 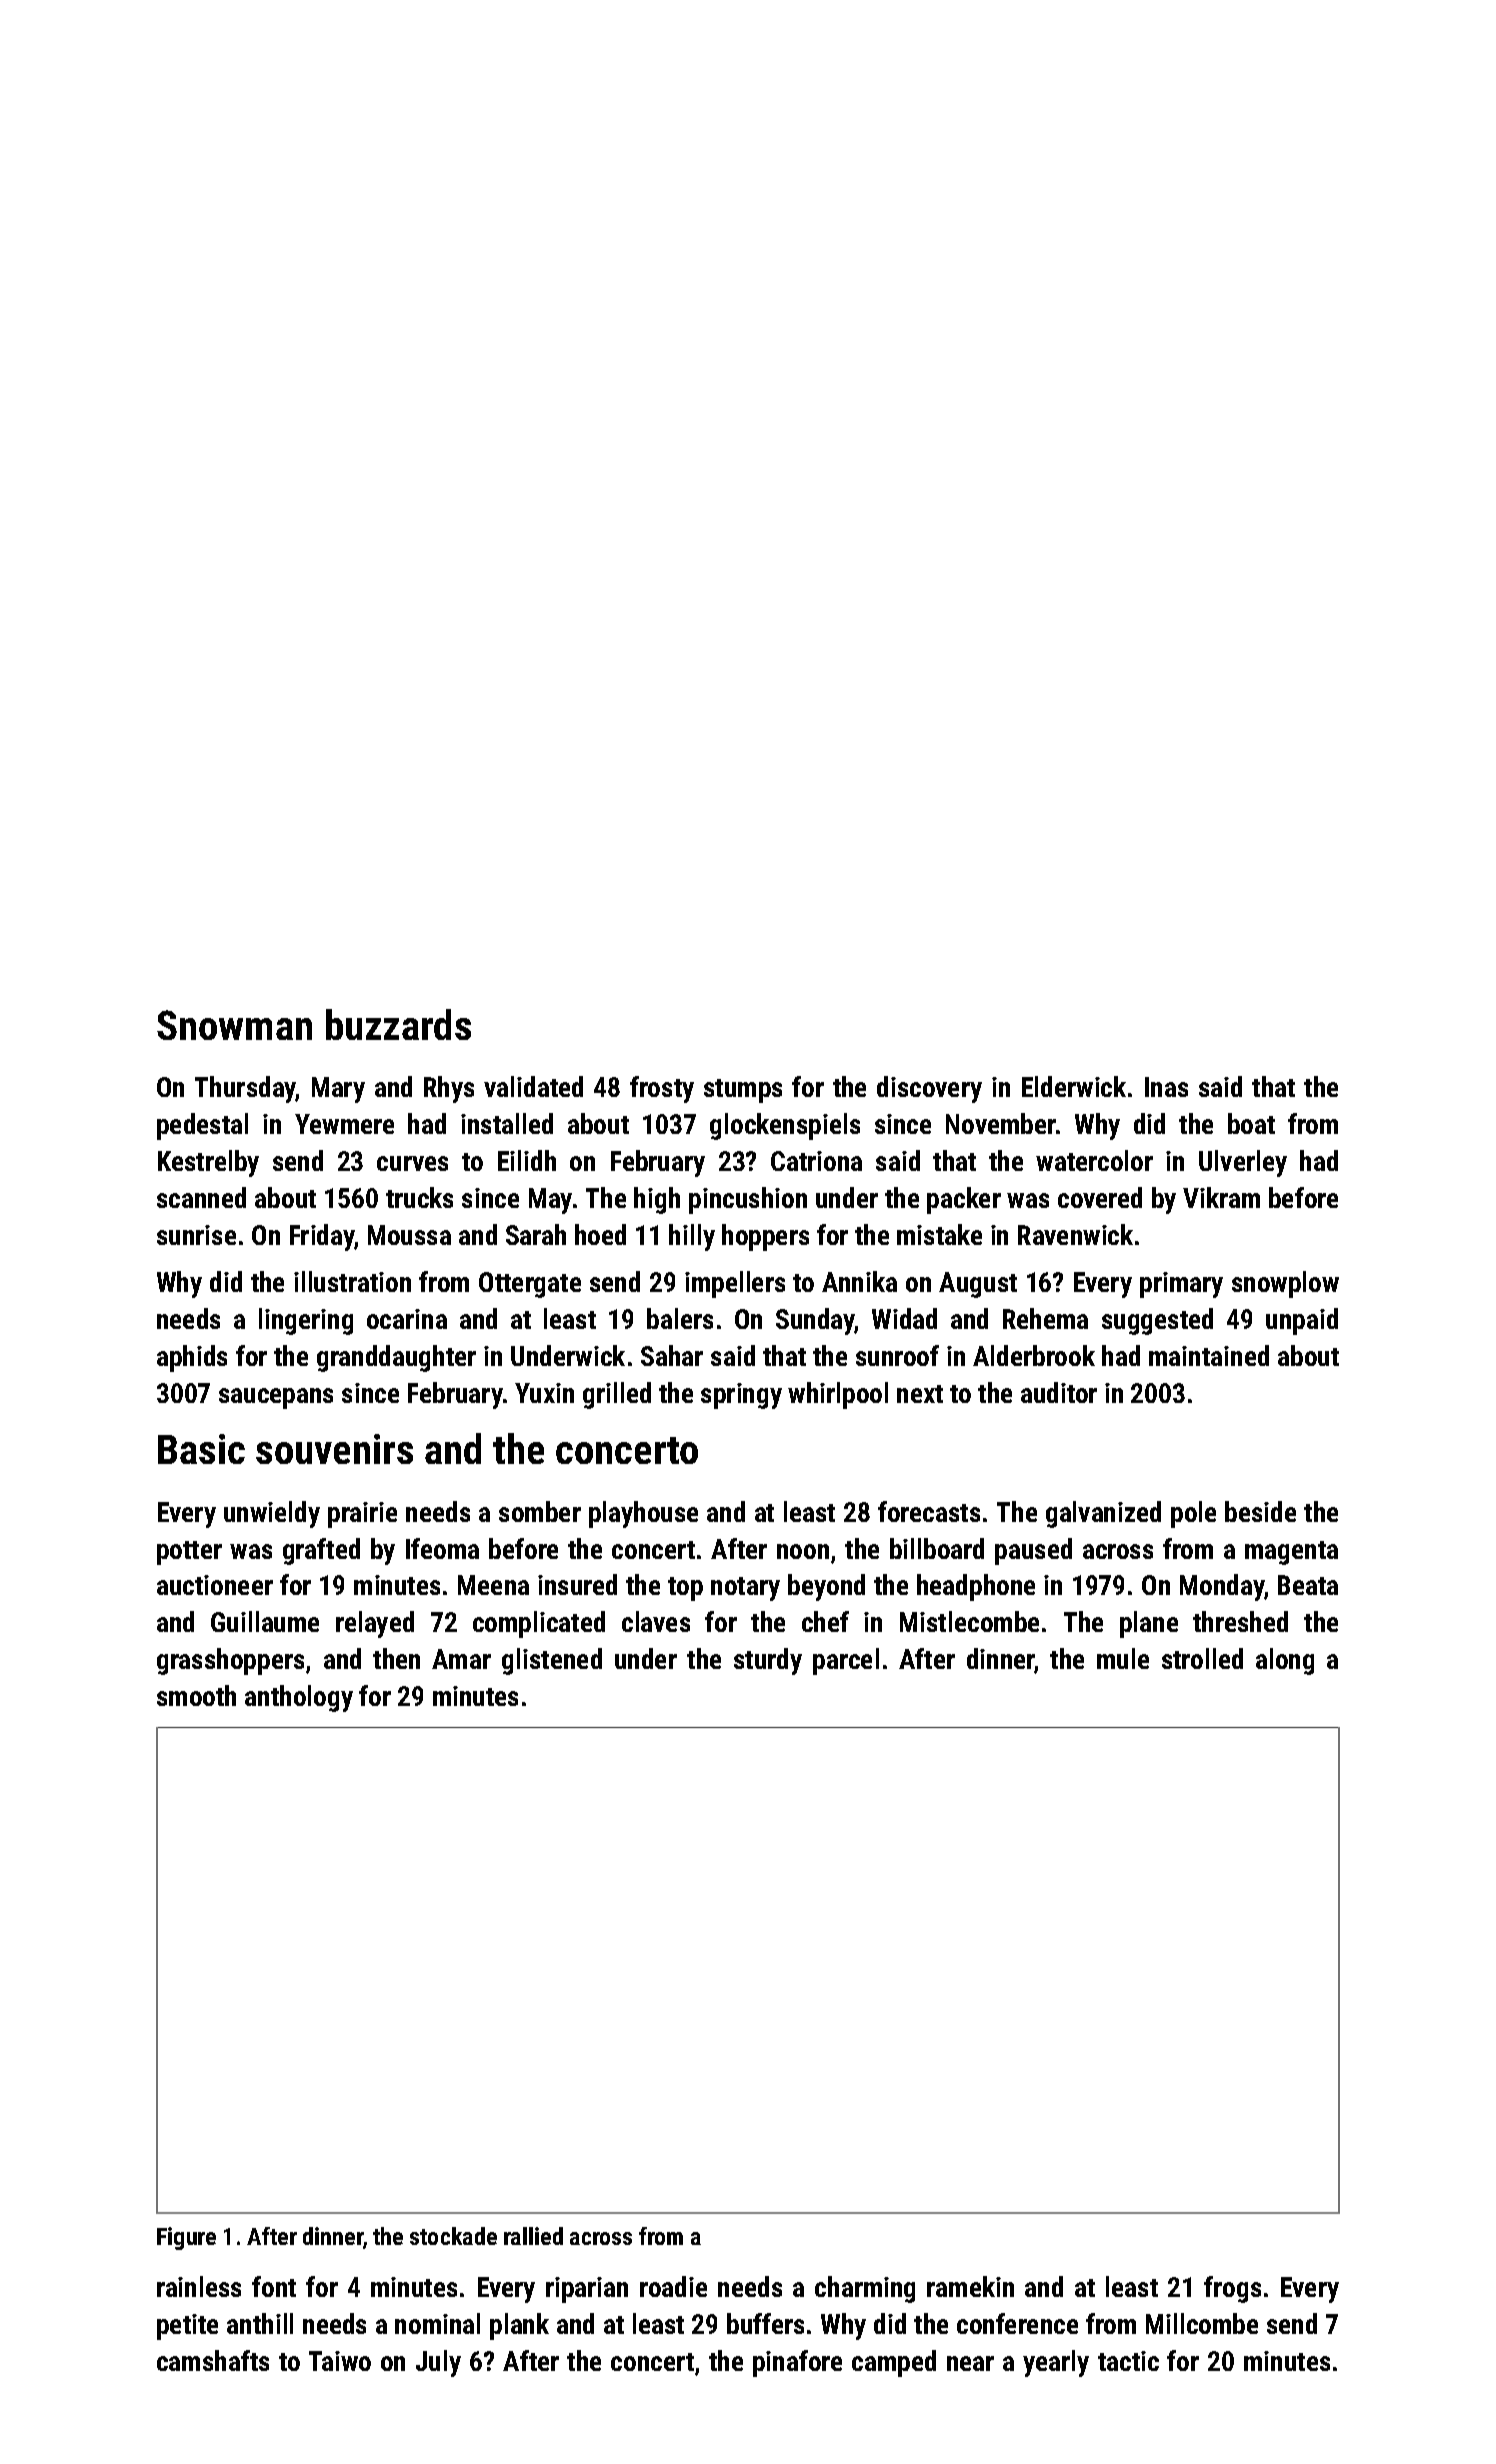 What do you see at coordinates (299, 1698) in the screenshot?
I see `anthology` at bounding box center [299, 1698].
